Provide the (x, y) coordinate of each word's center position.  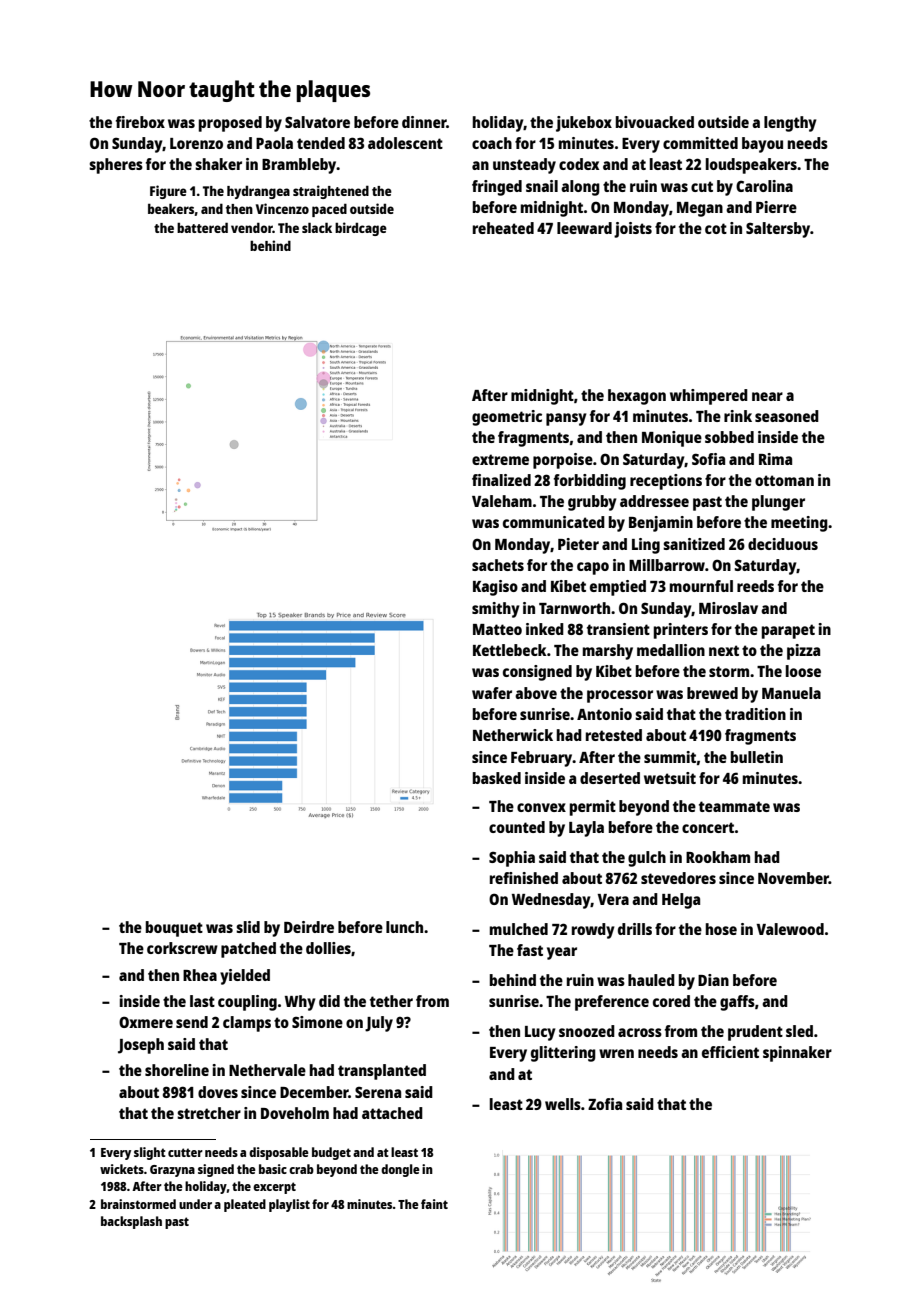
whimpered (709, 397)
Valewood (790, 929)
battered (202, 227)
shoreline (177, 1070)
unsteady (524, 166)
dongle (400, 1170)
